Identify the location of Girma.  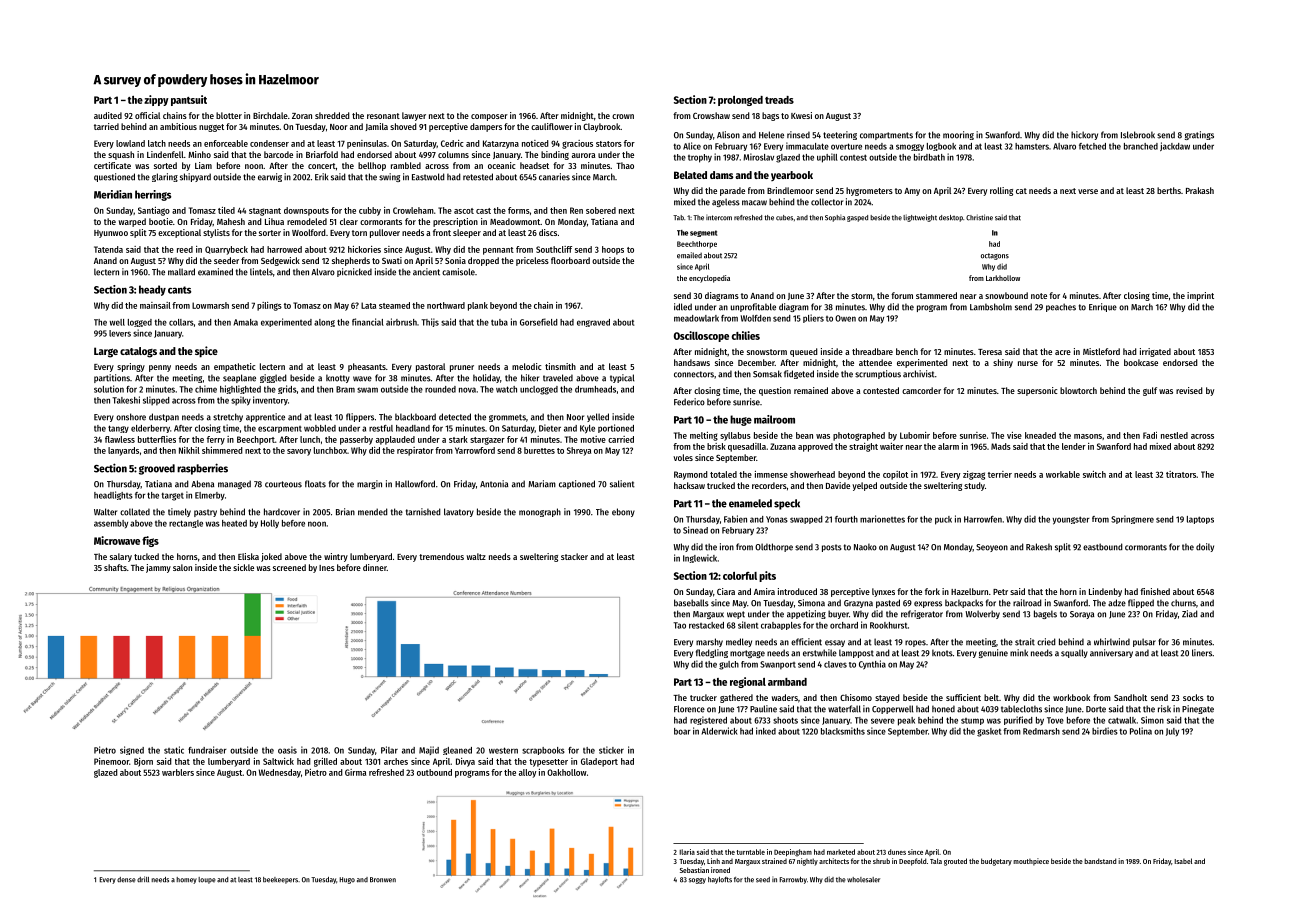
(355, 772).
